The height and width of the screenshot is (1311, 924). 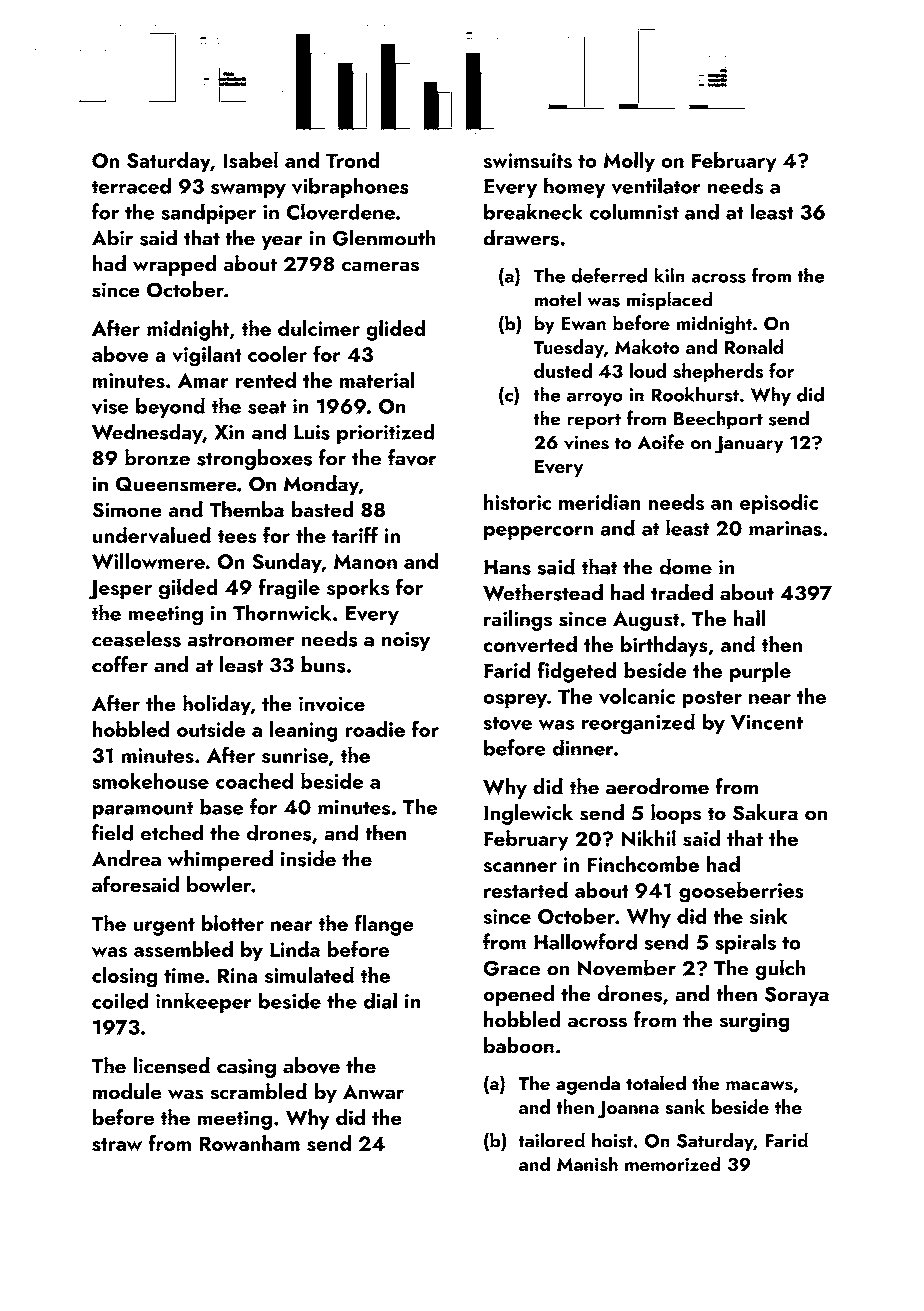 I want to click on wrapped, so click(x=174, y=265).
